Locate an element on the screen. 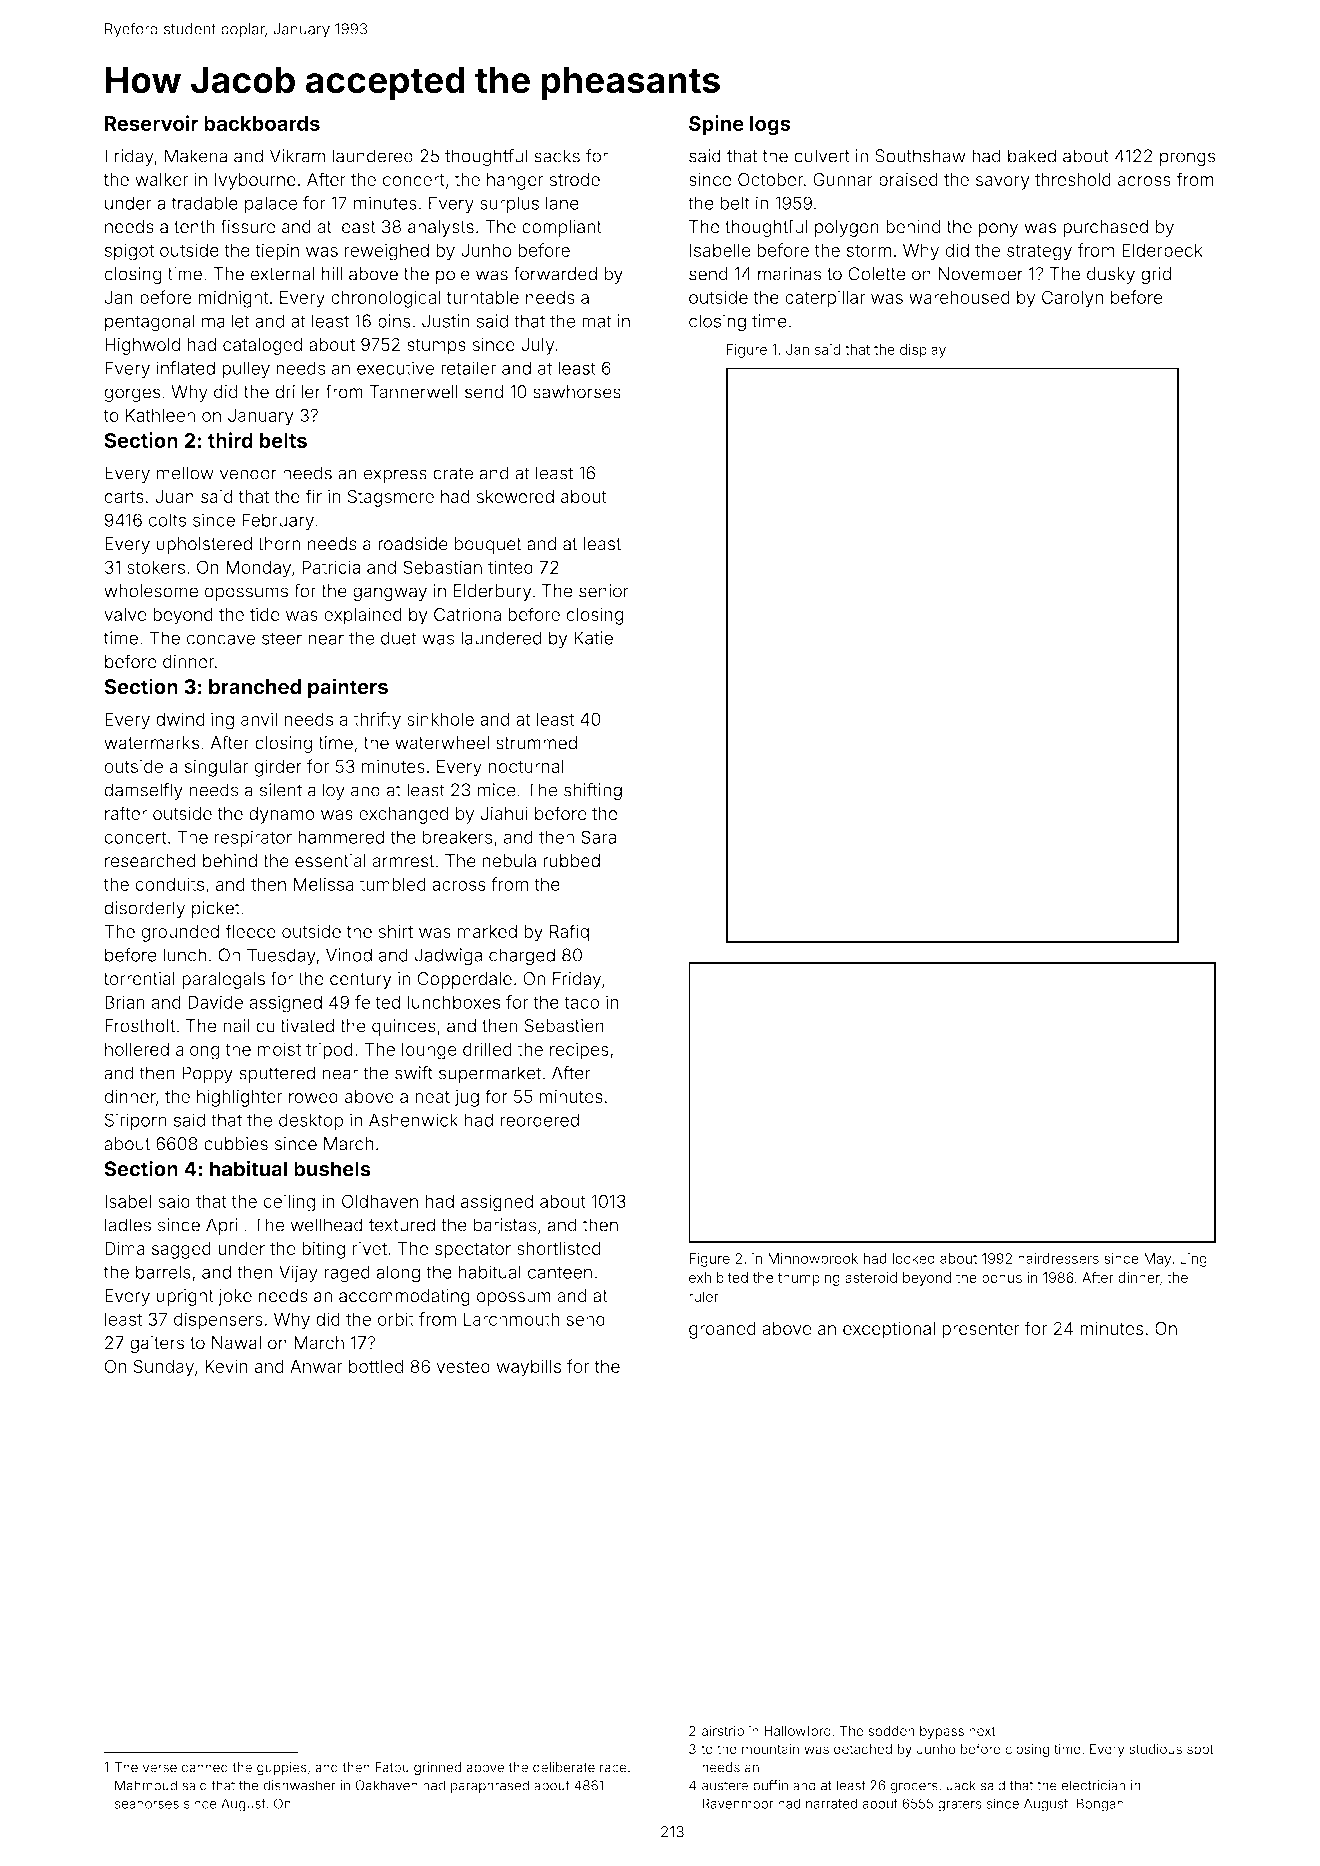  Katie is located at coordinates (593, 638).
